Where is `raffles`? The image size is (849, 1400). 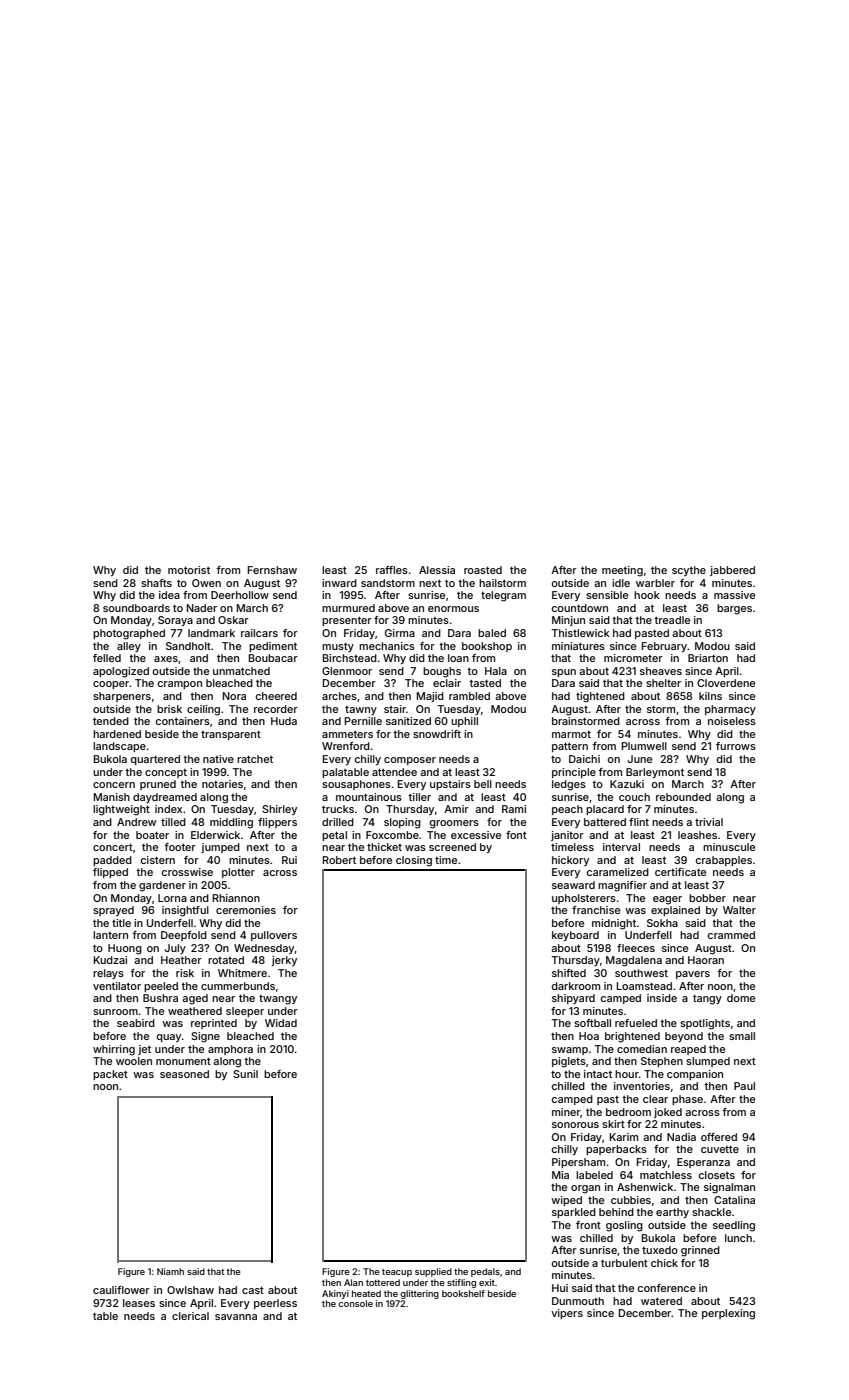
raffles is located at coordinates (392, 570).
